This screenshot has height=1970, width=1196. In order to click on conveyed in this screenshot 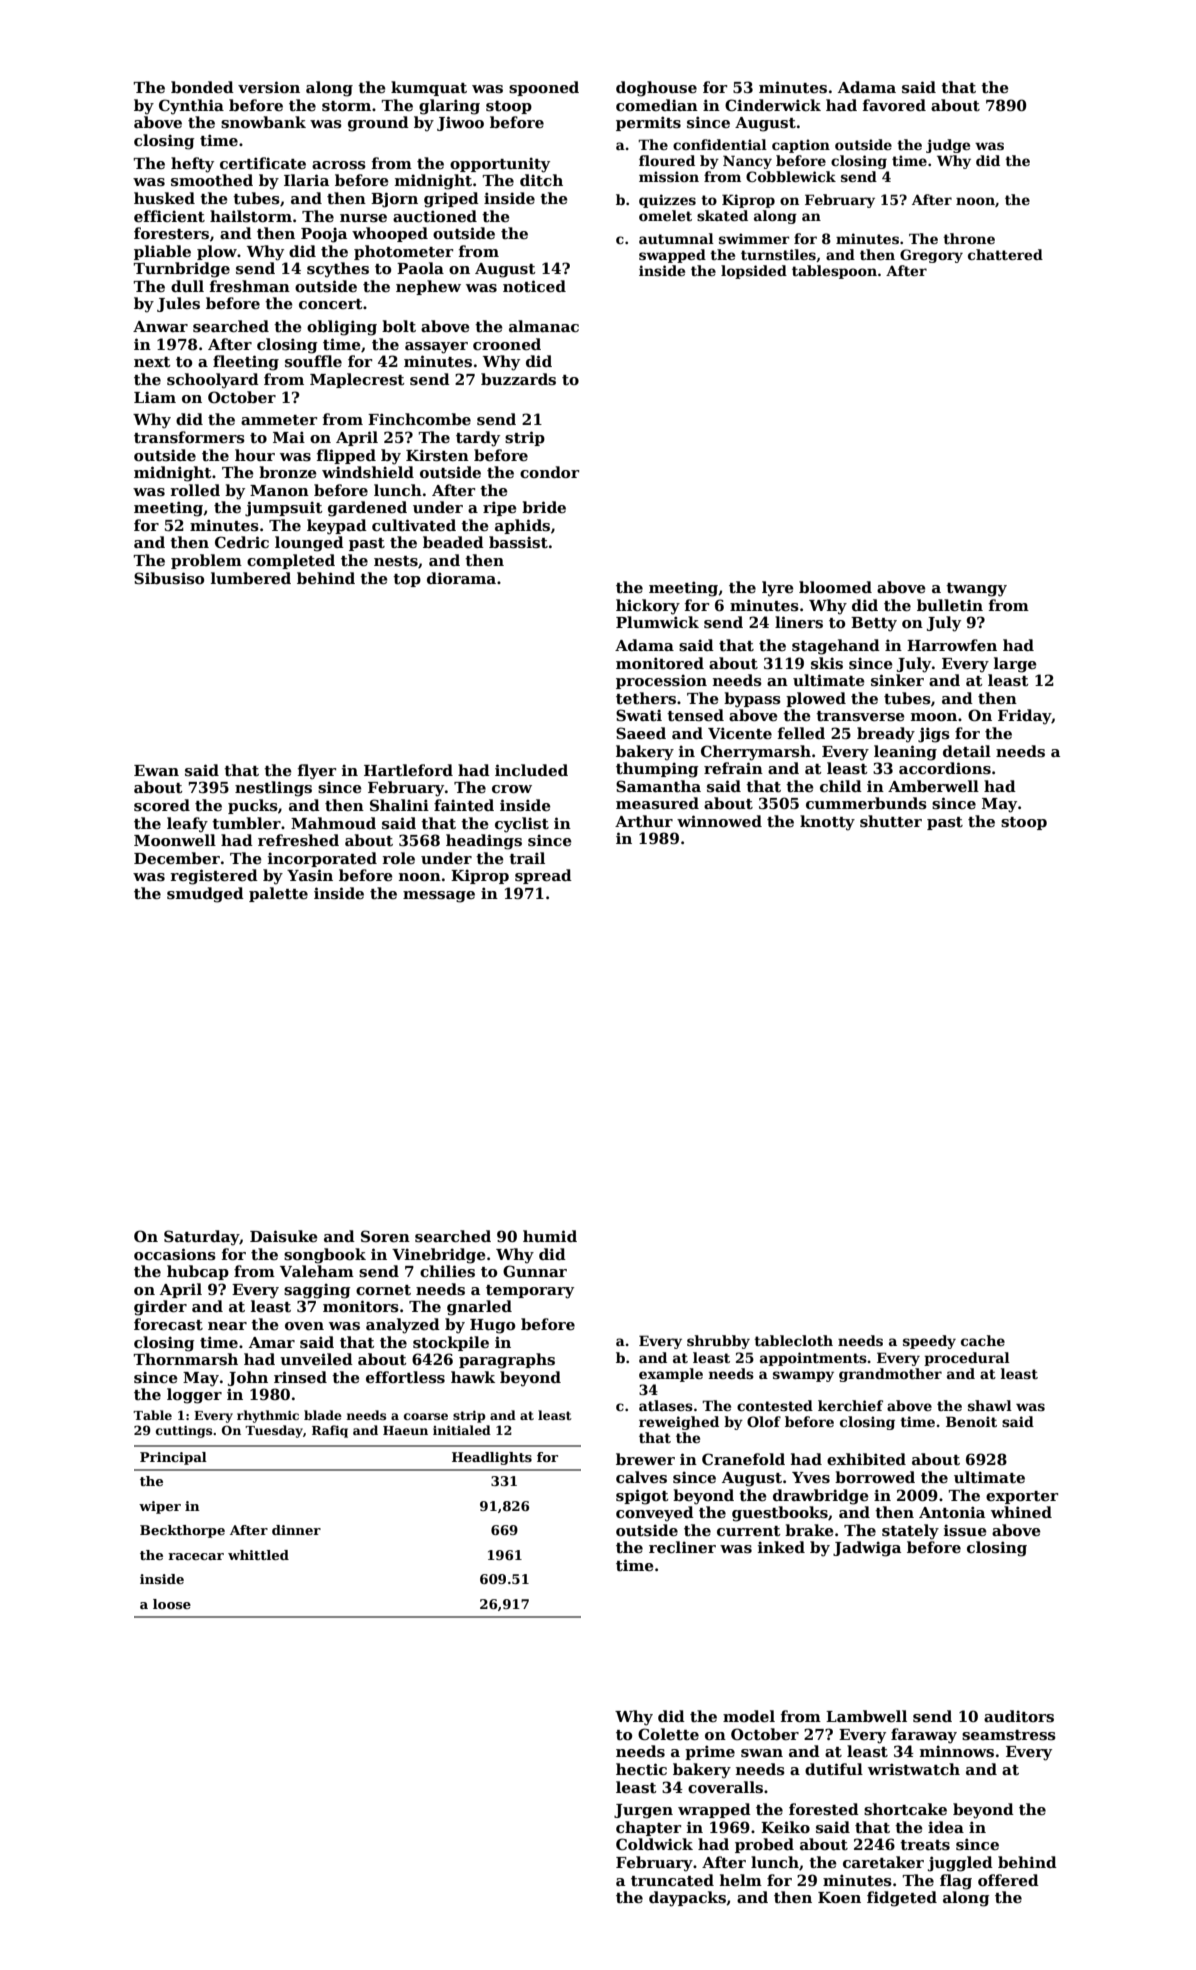, I will do `click(655, 1514)`.
